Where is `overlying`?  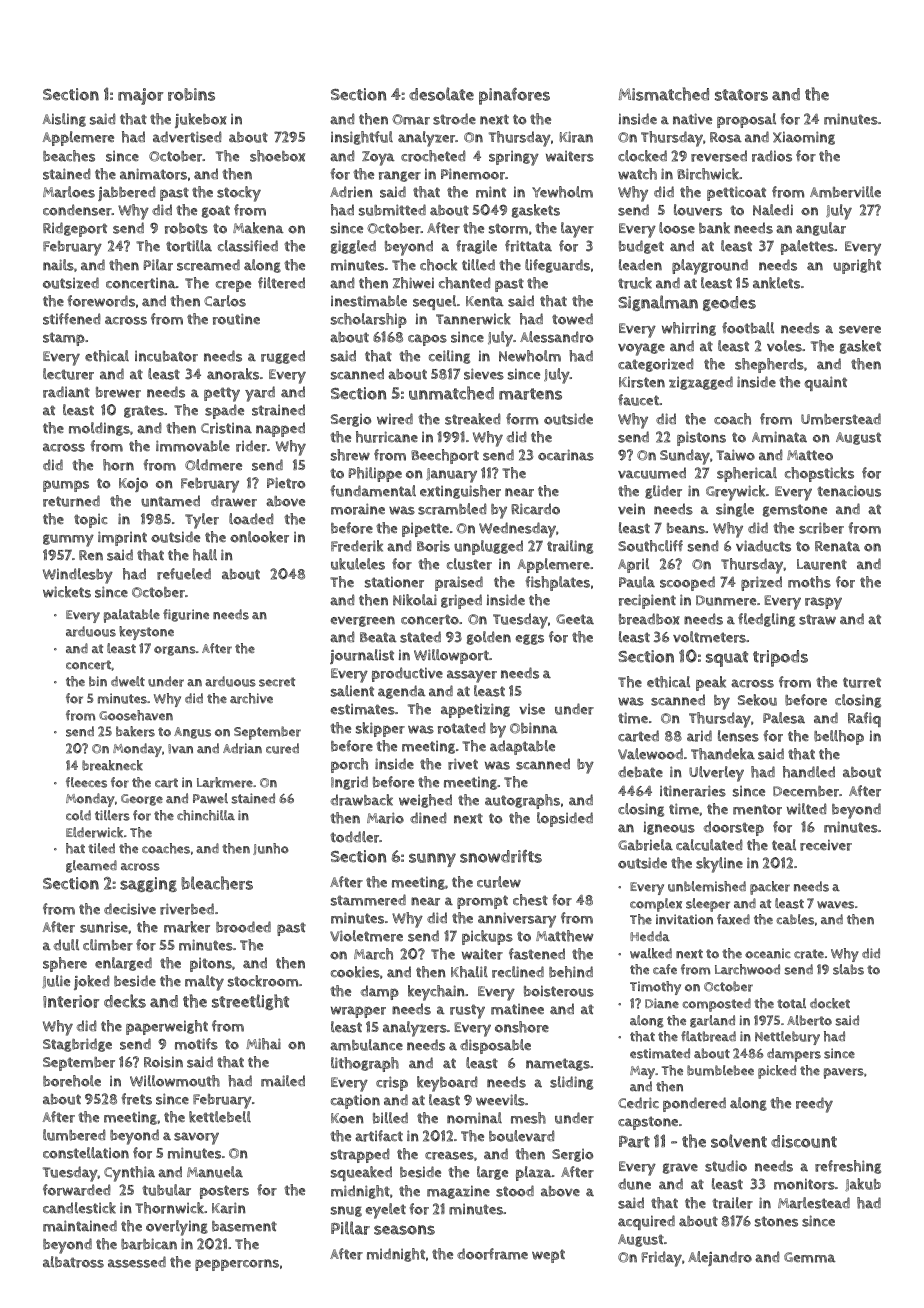 overlying is located at coordinates (177, 1228).
